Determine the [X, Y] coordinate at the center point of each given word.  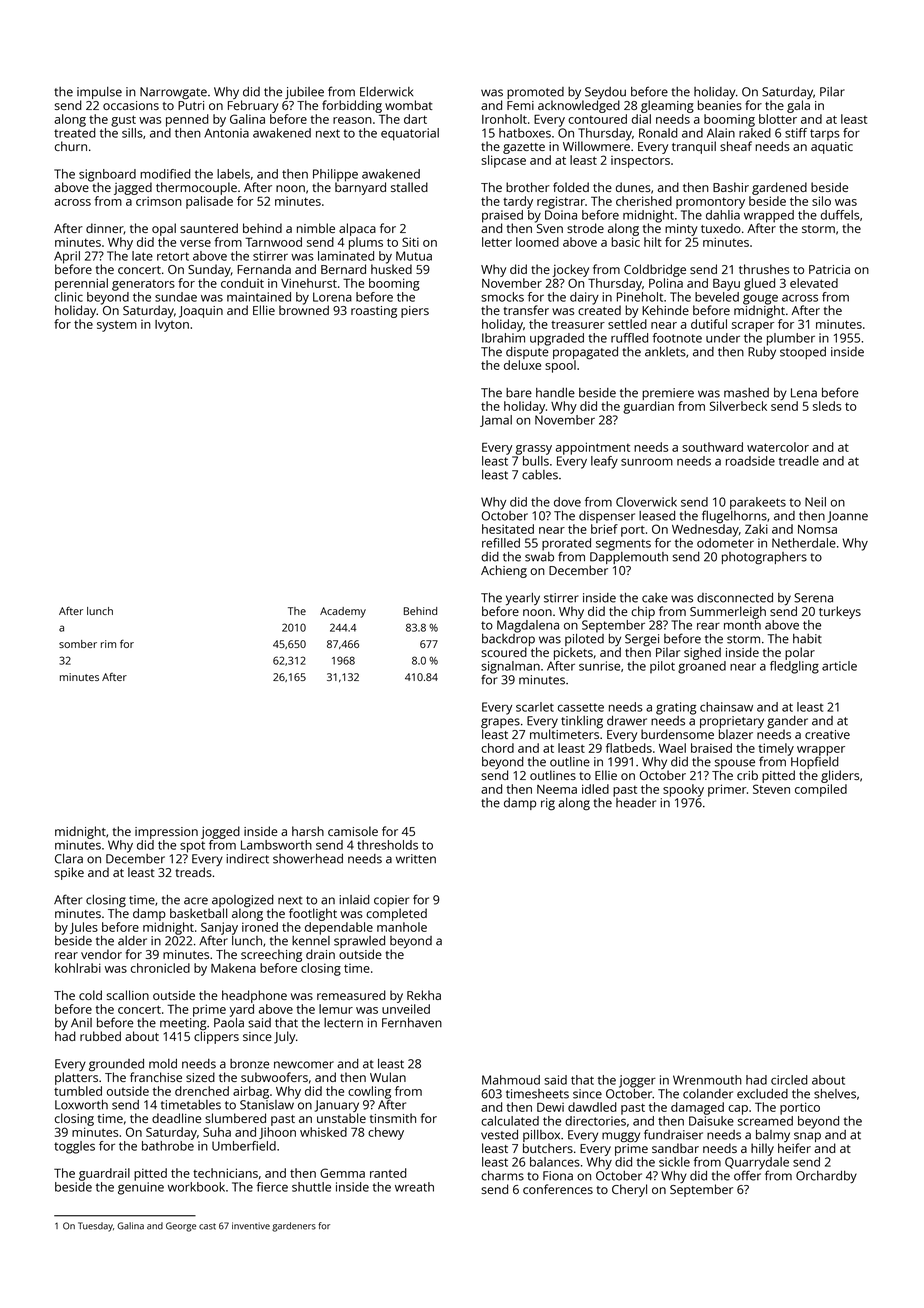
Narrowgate [173, 93]
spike [69, 873]
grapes [500, 723]
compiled [821, 790]
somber [78, 644]
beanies [720, 105]
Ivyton [172, 326]
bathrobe [168, 1146]
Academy [343, 612]
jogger [637, 1081]
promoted [535, 93]
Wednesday [705, 530]
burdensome [677, 734]
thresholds [387, 845]
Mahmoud [511, 1080]
